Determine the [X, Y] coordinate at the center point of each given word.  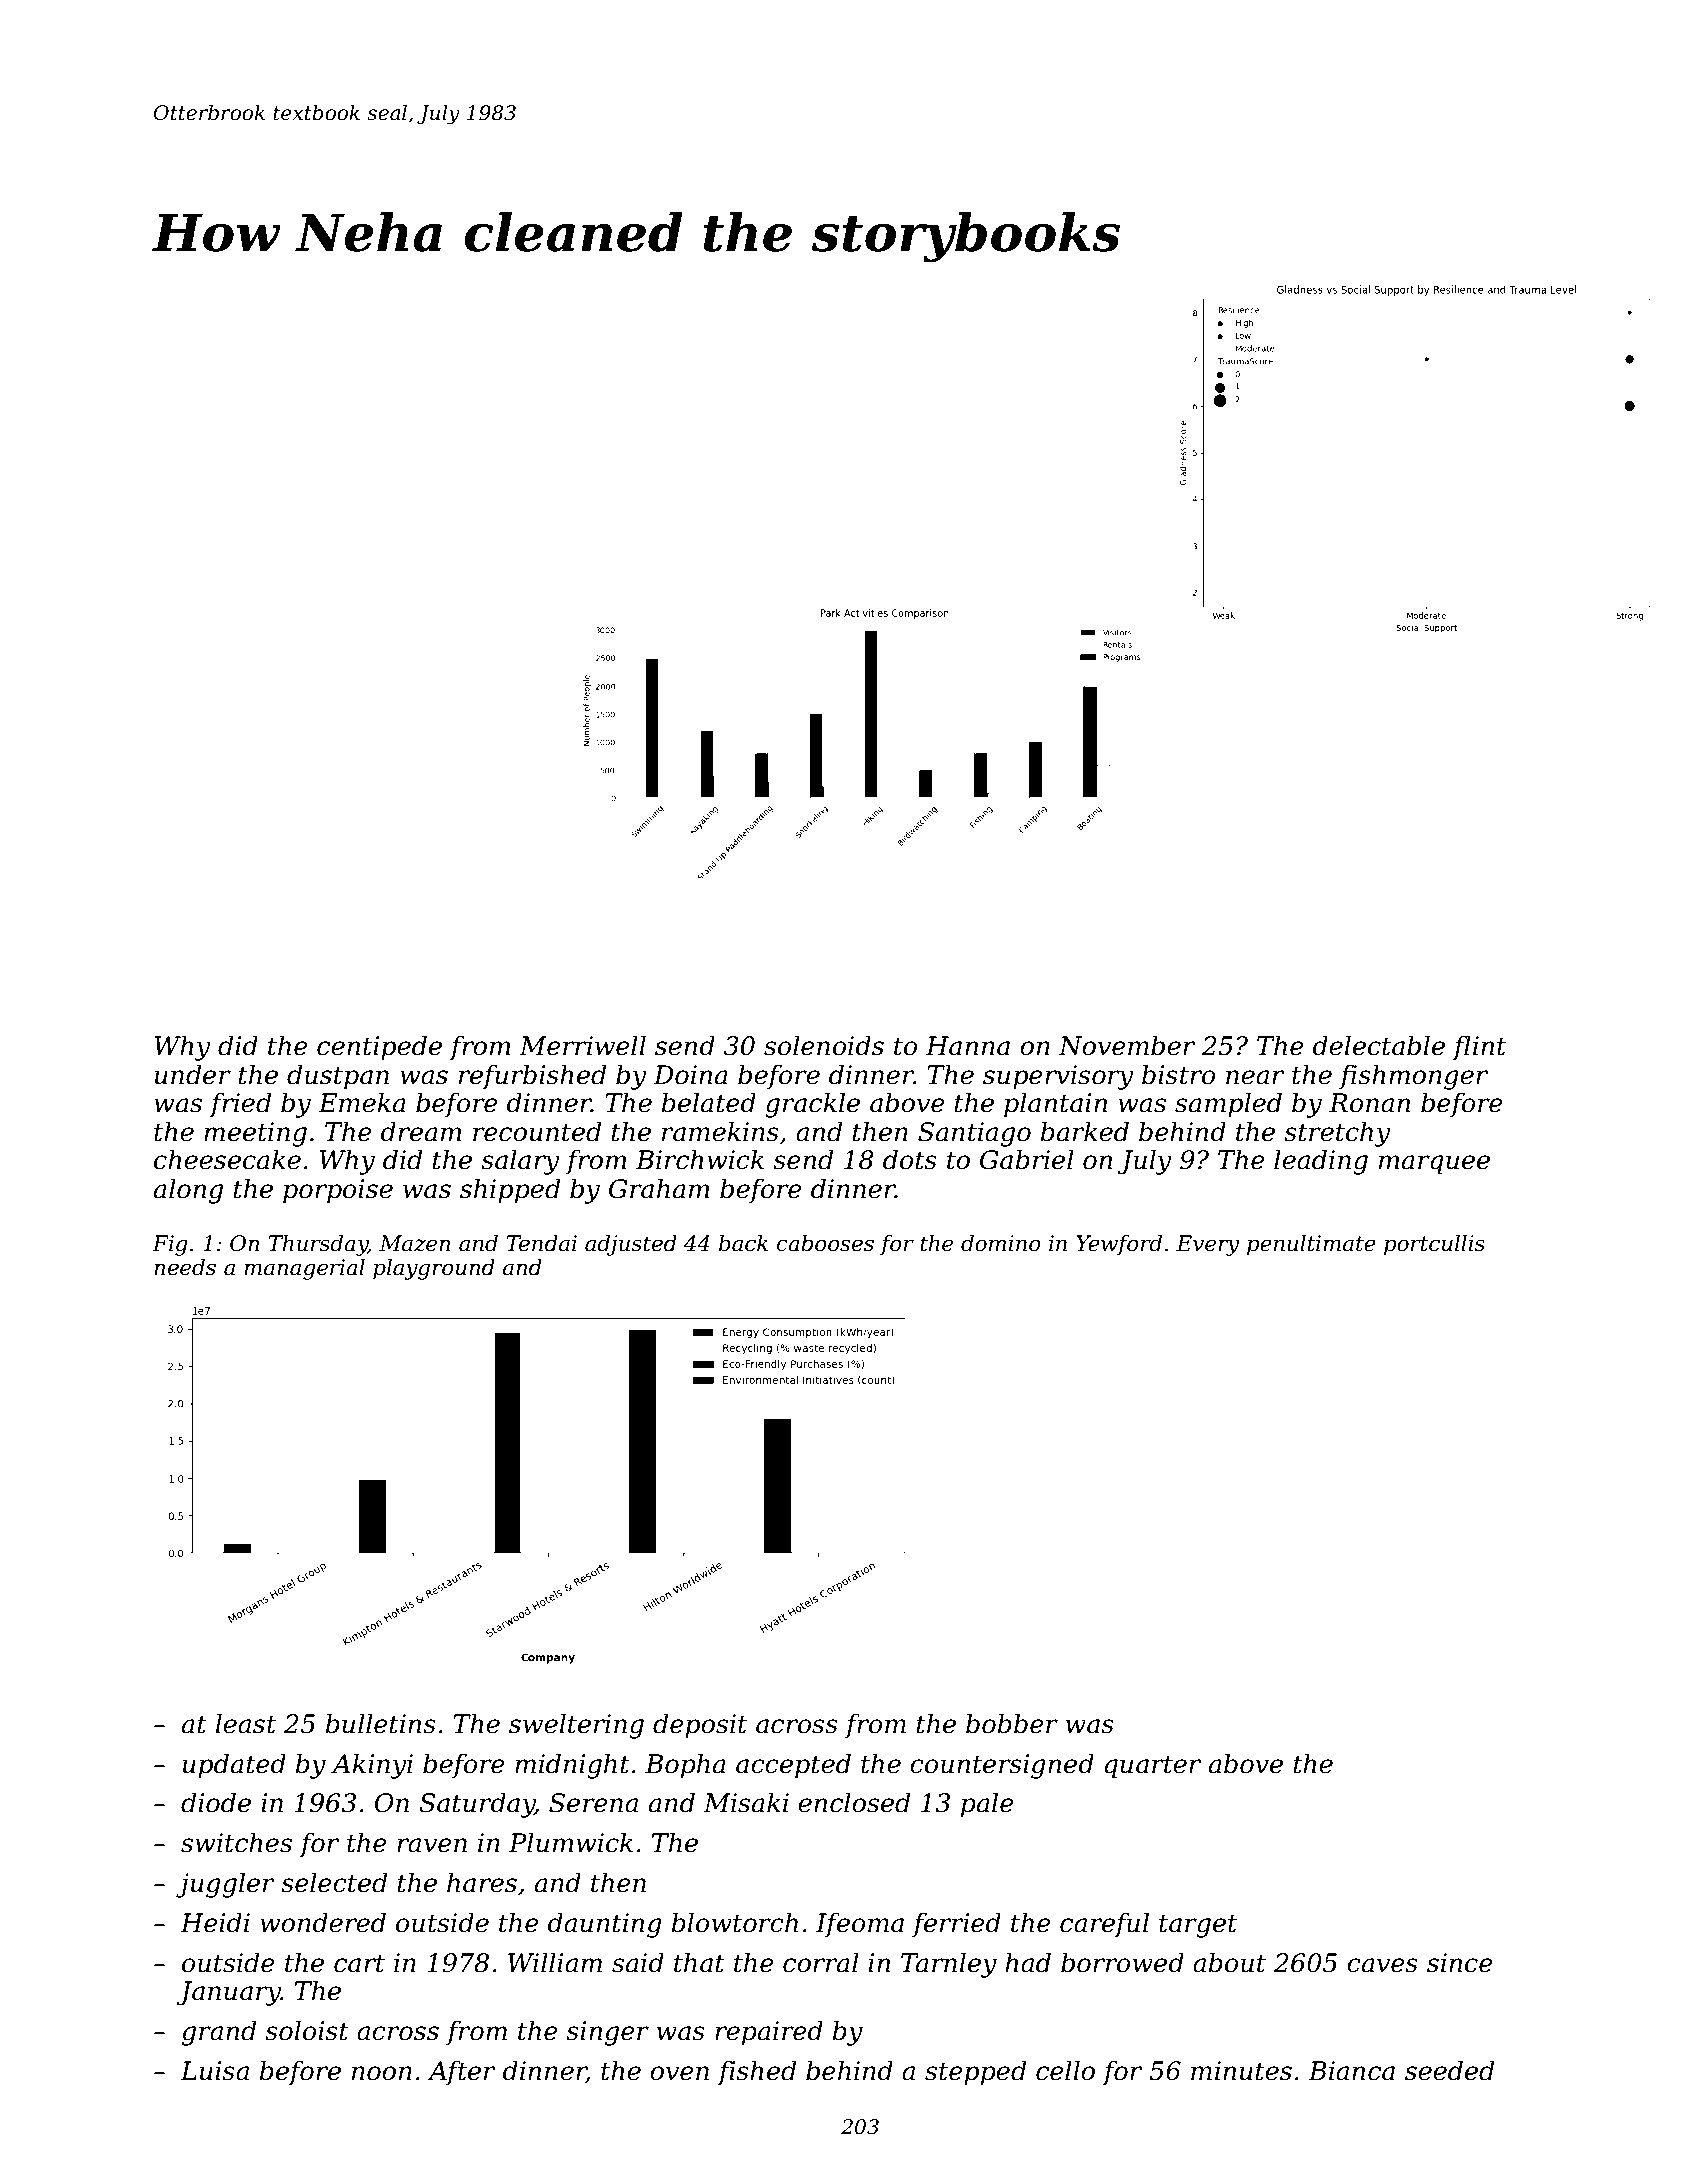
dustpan [338, 1077]
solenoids [824, 1045]
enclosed [854, 1802]
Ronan [1369, 1103]
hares [482, 1882]
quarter [1153, 1767]
